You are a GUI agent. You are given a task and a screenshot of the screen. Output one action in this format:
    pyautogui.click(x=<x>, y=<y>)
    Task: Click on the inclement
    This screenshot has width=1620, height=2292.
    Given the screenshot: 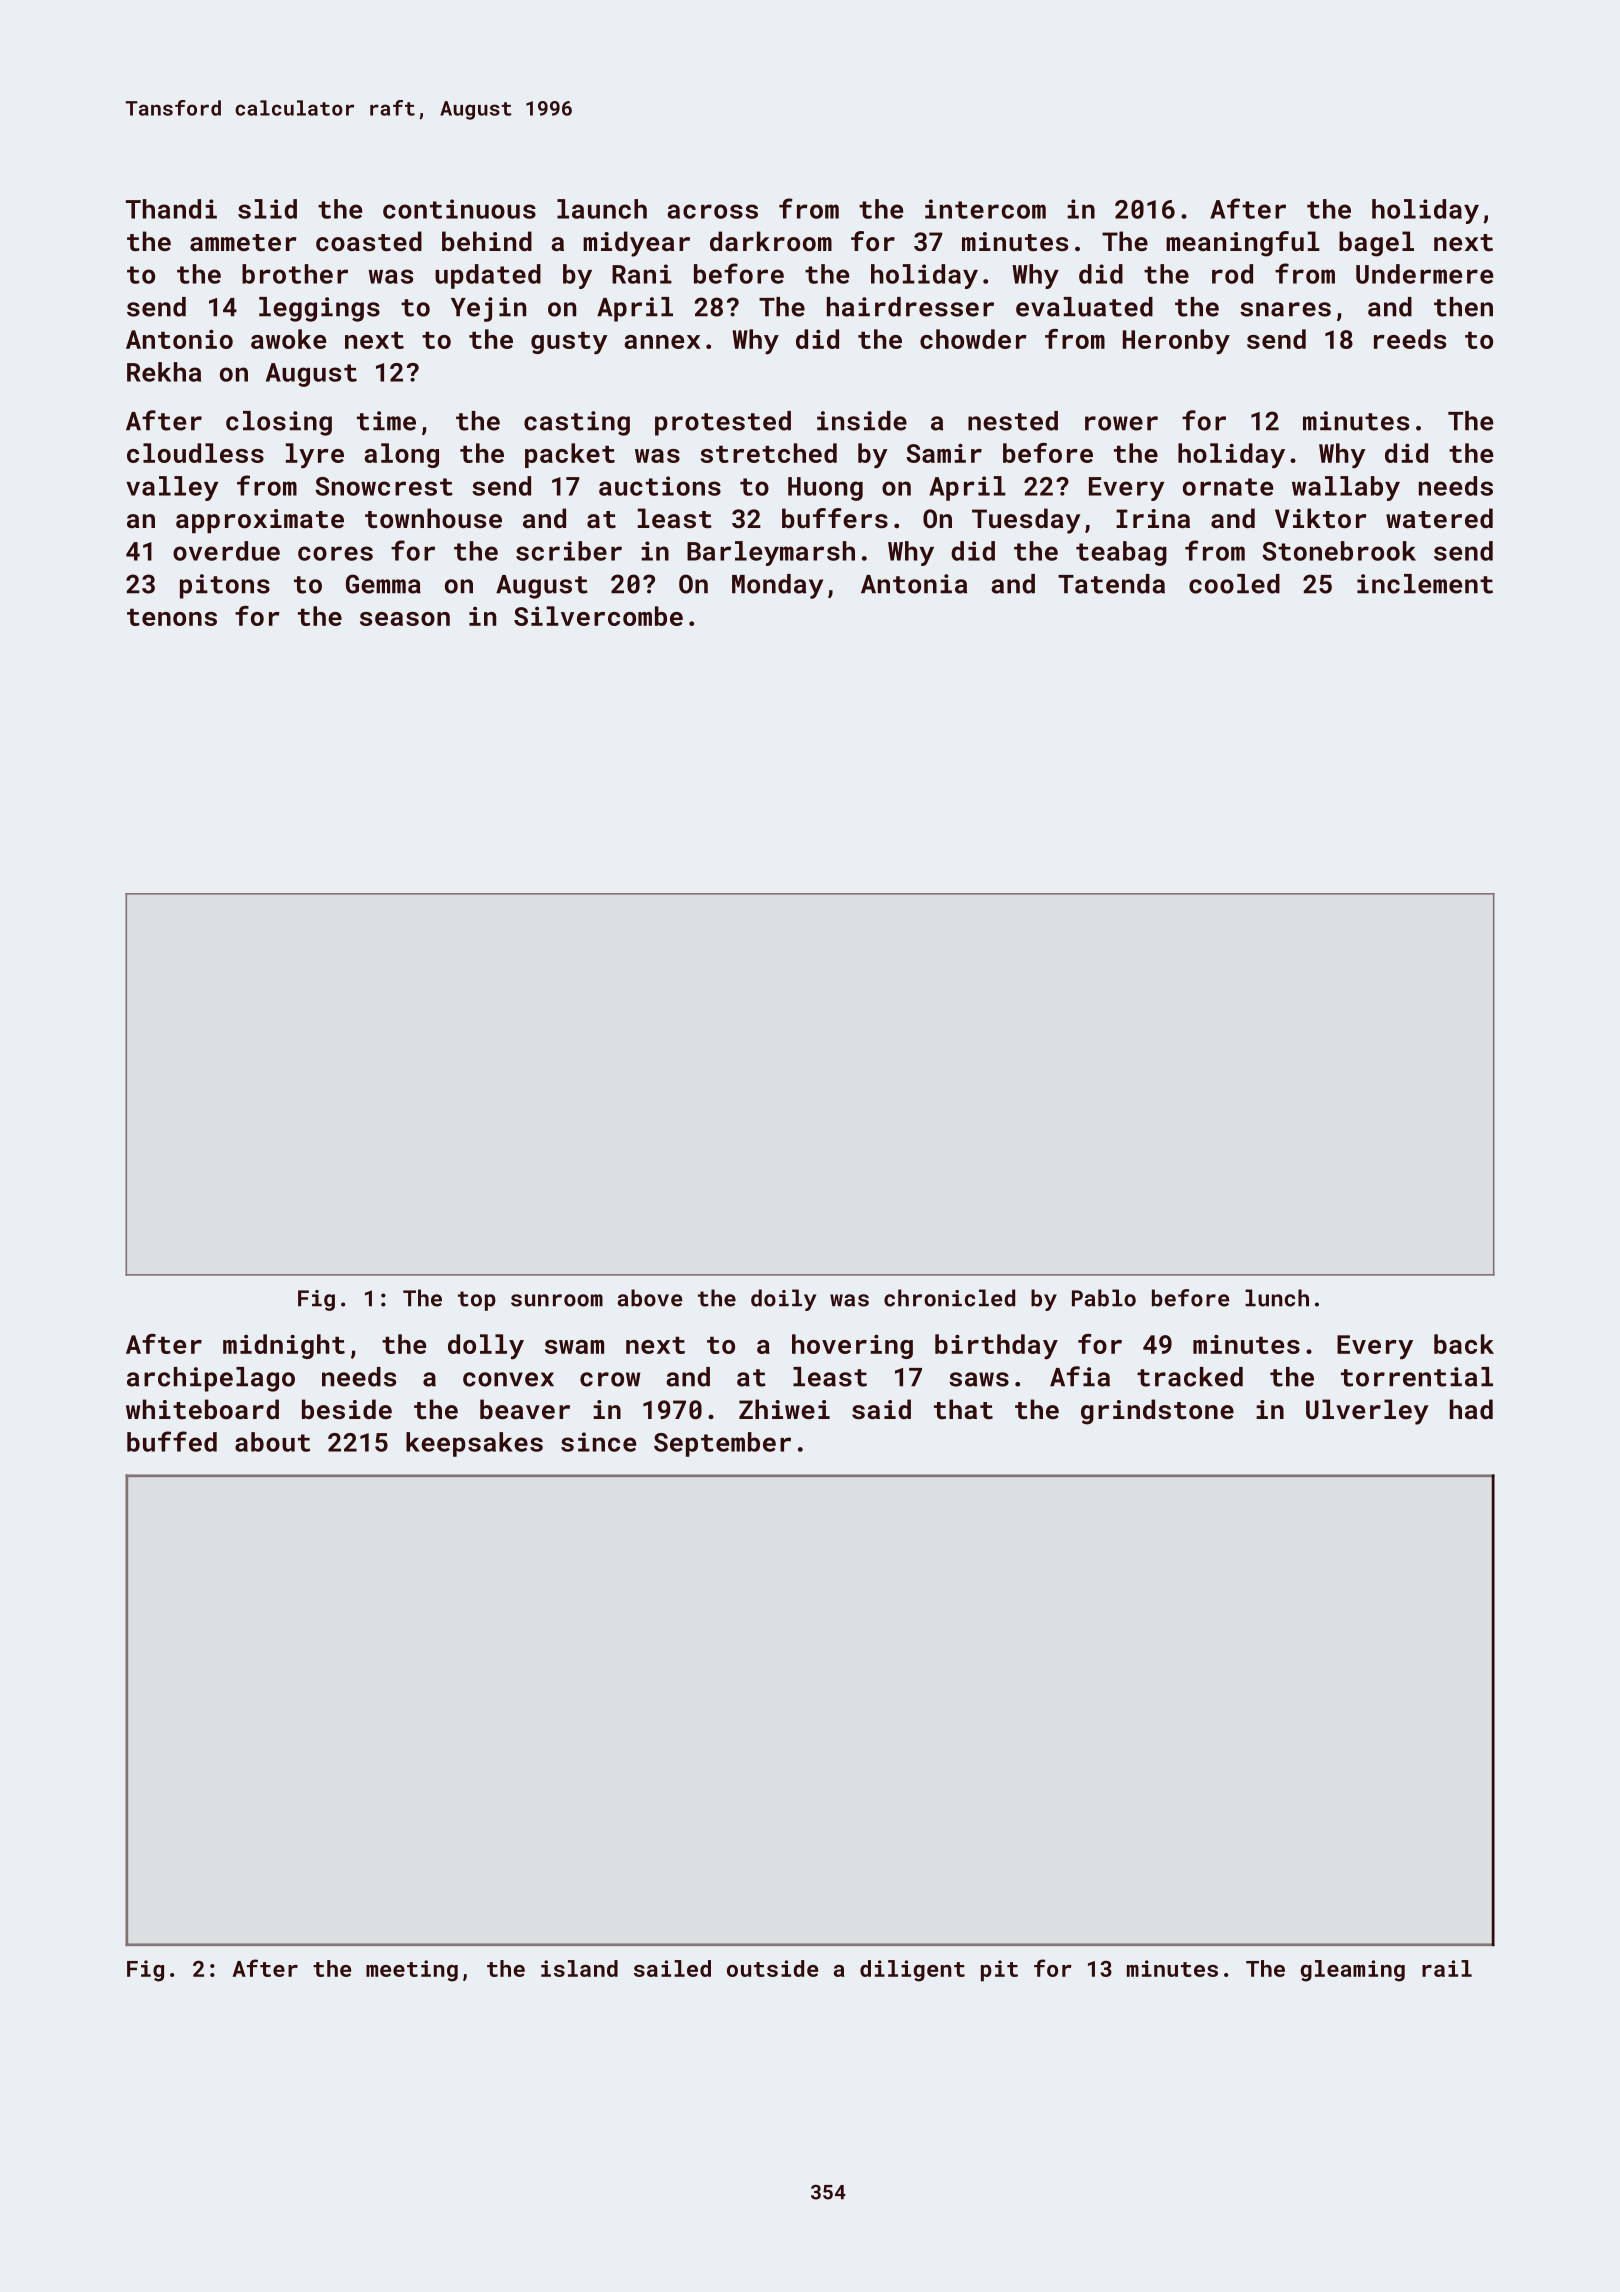 What is the action you would take?
    pyautogui.click(x=1425, y=584)
